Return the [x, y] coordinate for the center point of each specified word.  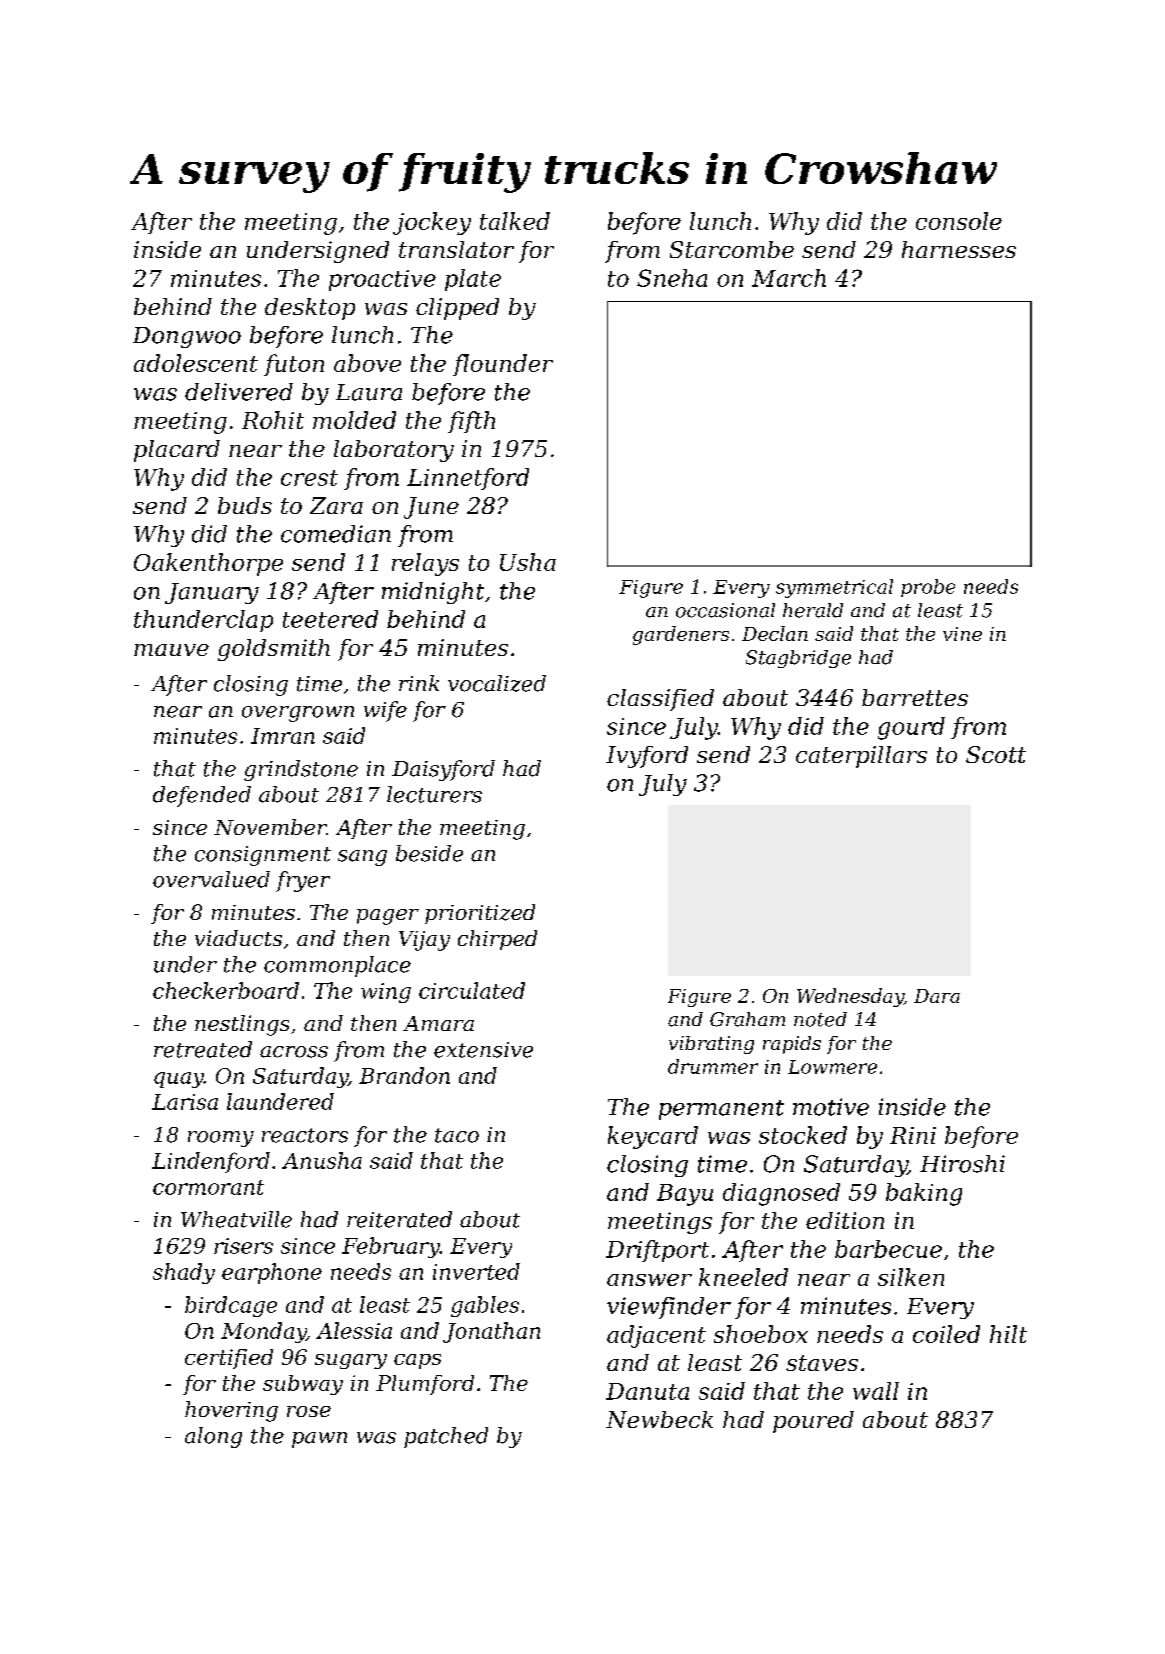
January [212, 593]
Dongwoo [187, 337]
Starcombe [732, 249]
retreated [203, 1049]
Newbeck [659, 1419]
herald [813, 610]
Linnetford [468, 479]
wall [876, 1391]
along [213, 1437]
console [959, 221]
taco [457, 1135]
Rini [913, 1135]
